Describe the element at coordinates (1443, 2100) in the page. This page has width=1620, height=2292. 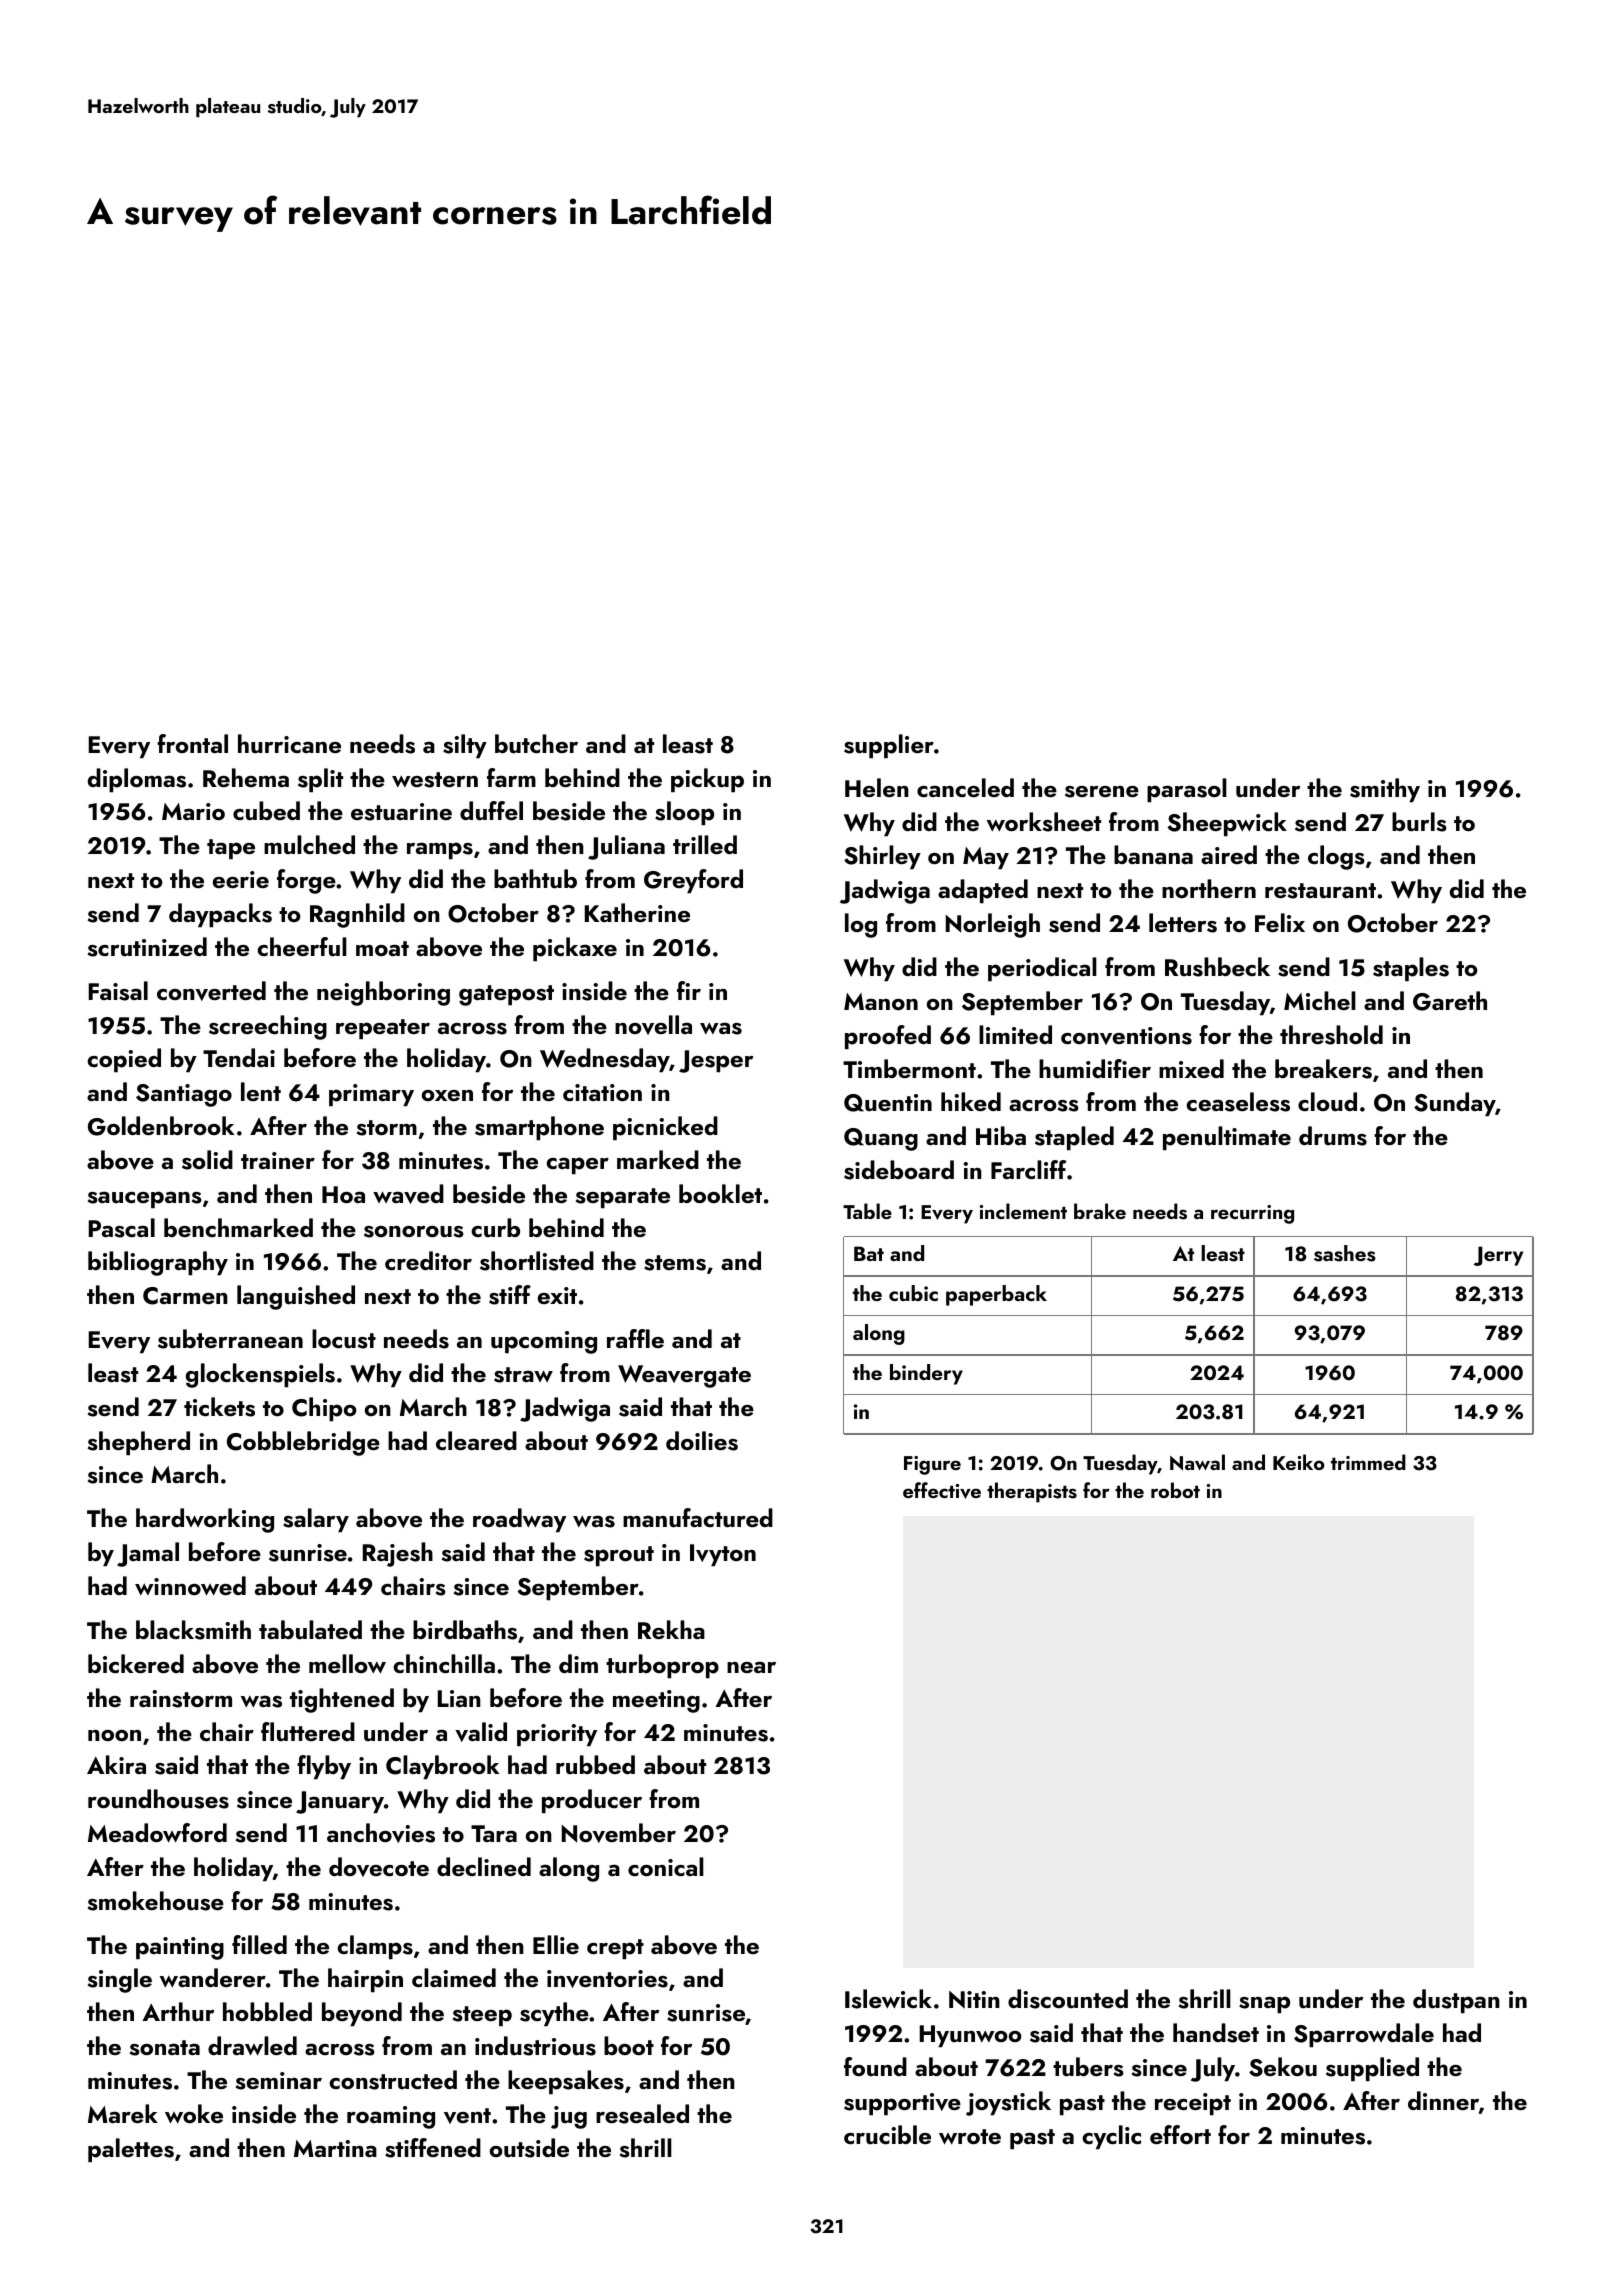
I see `dinner` at that location.
